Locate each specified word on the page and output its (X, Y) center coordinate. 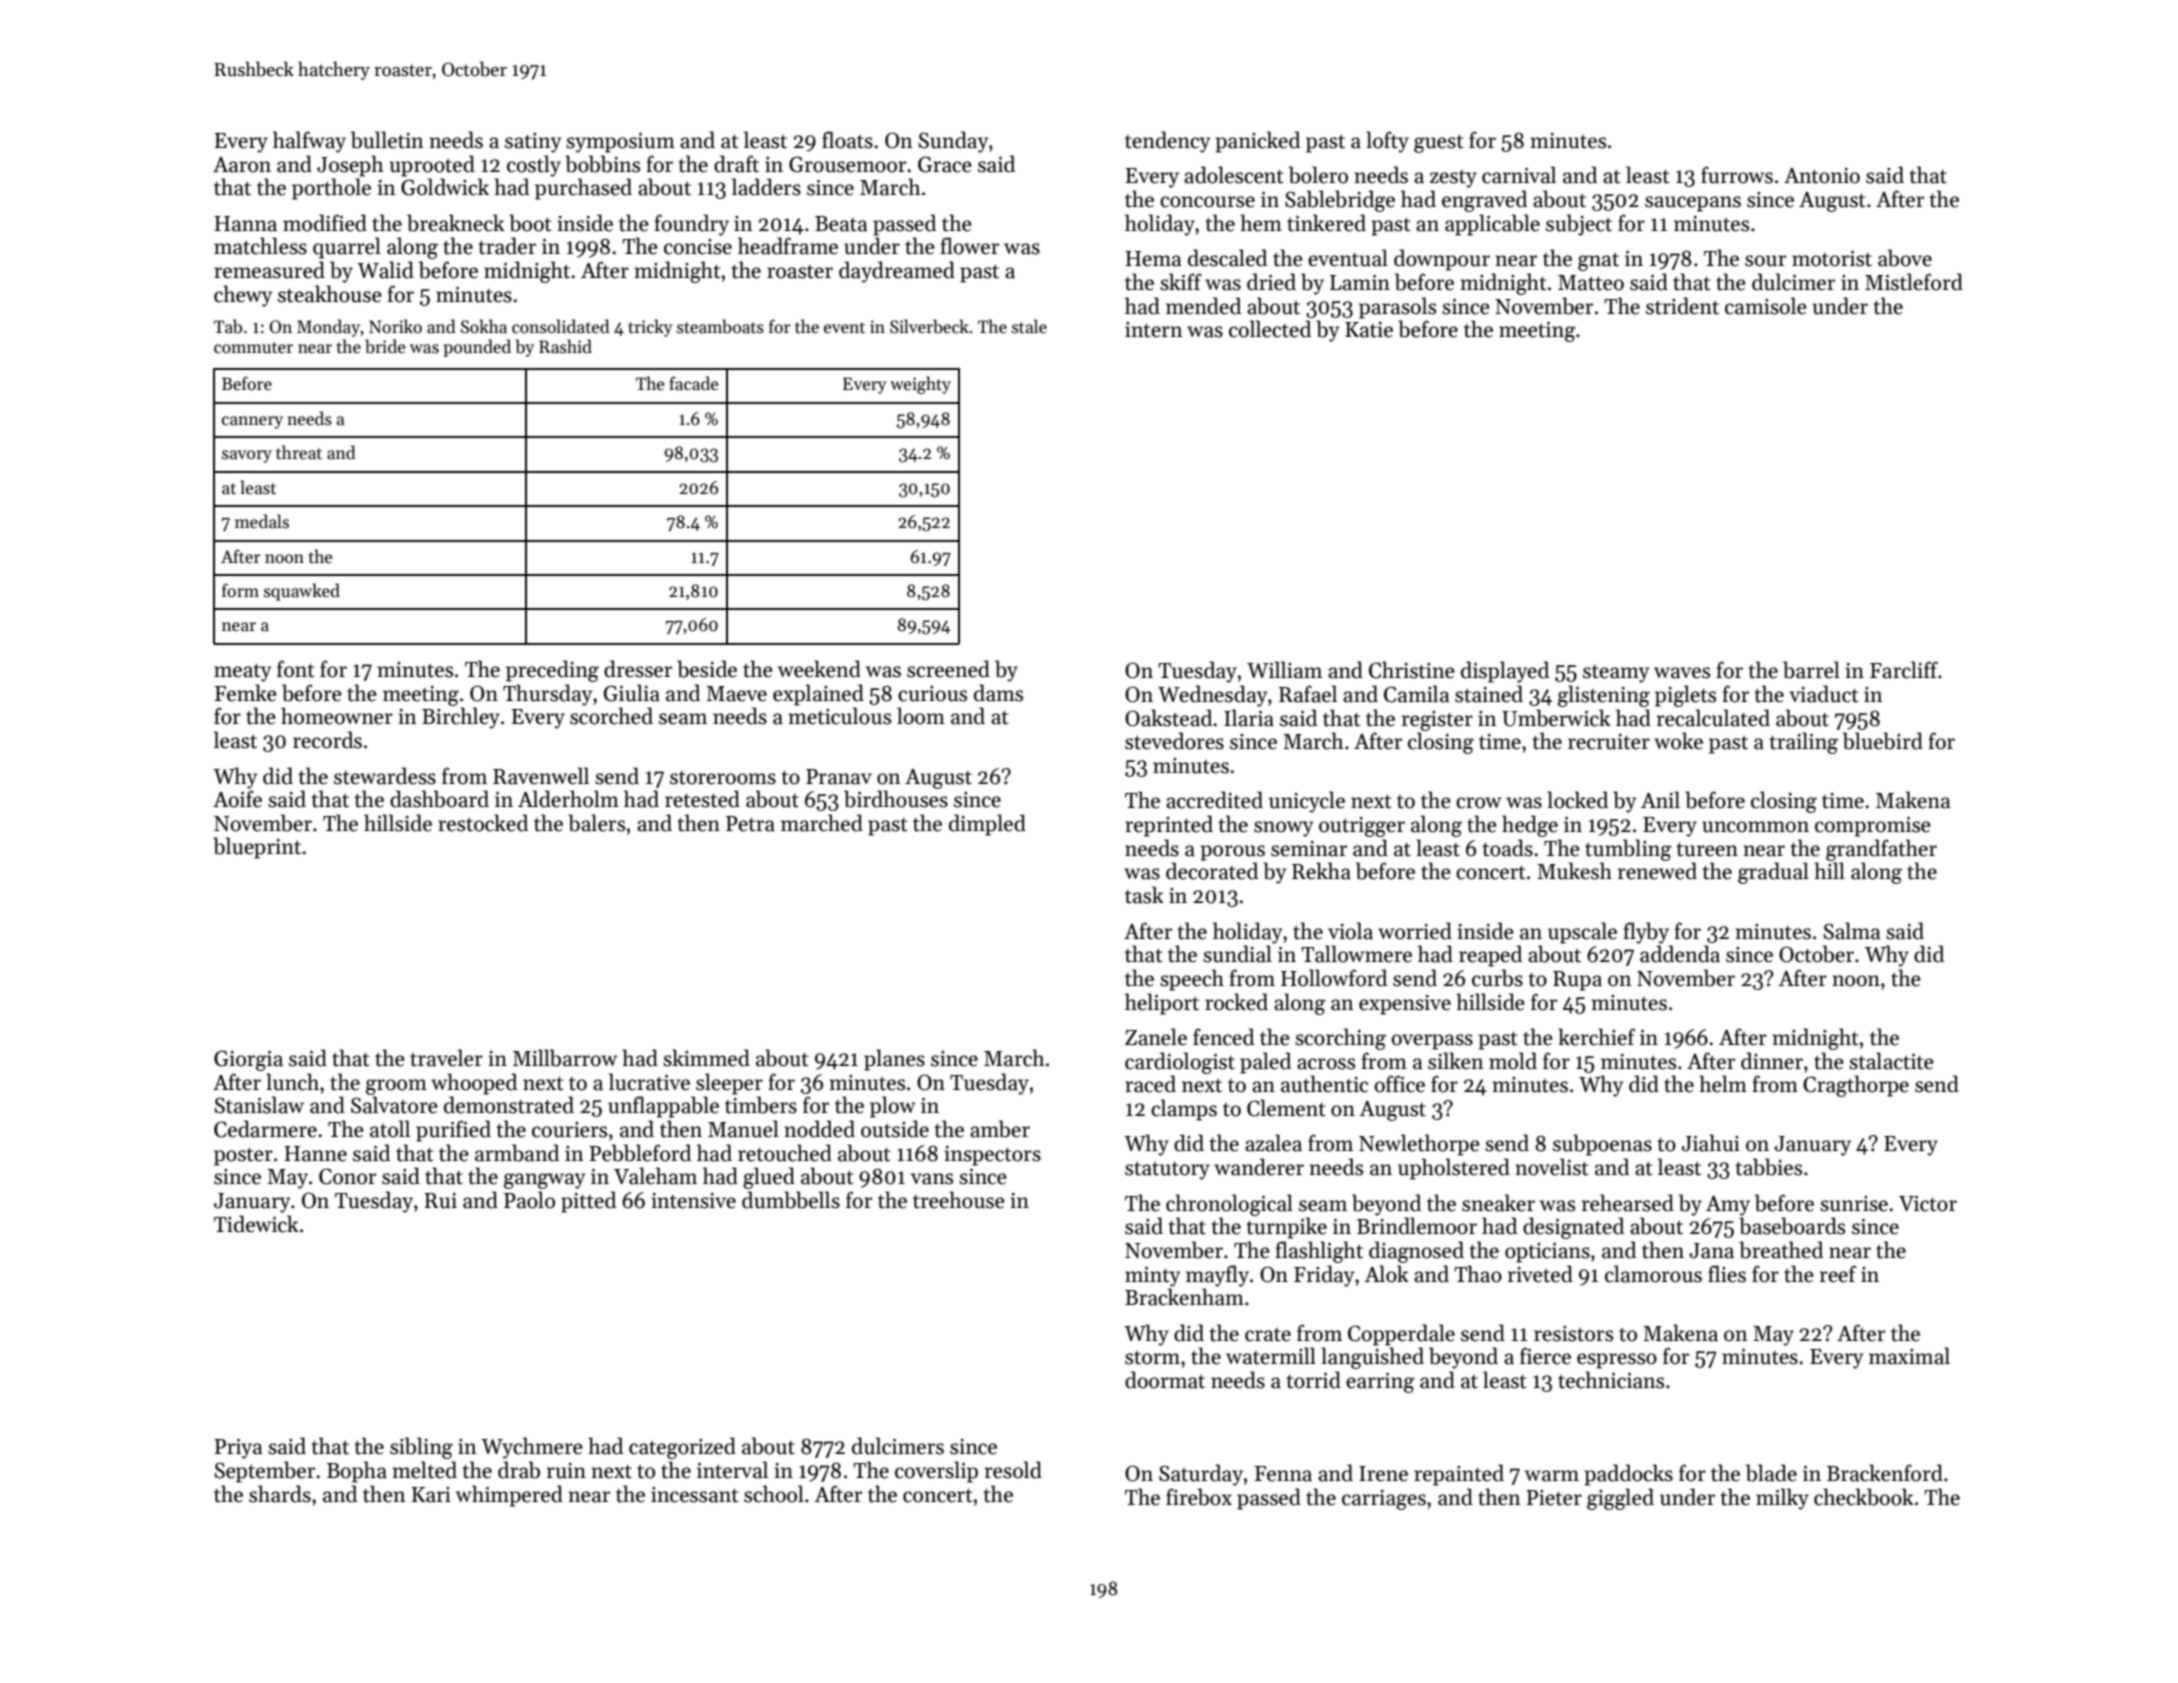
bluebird (1883, 741)
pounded (477, 348)
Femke (245, 693)
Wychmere (532, 1448)
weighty (920, 385)
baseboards (1792, 1226)
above (1905, 258)
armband (517, 1153)
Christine (1412, 670)
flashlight (1319, 1252)
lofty (1387, 142)
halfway (309, 142)
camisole (1766, 306)
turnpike (1287, 1228)
